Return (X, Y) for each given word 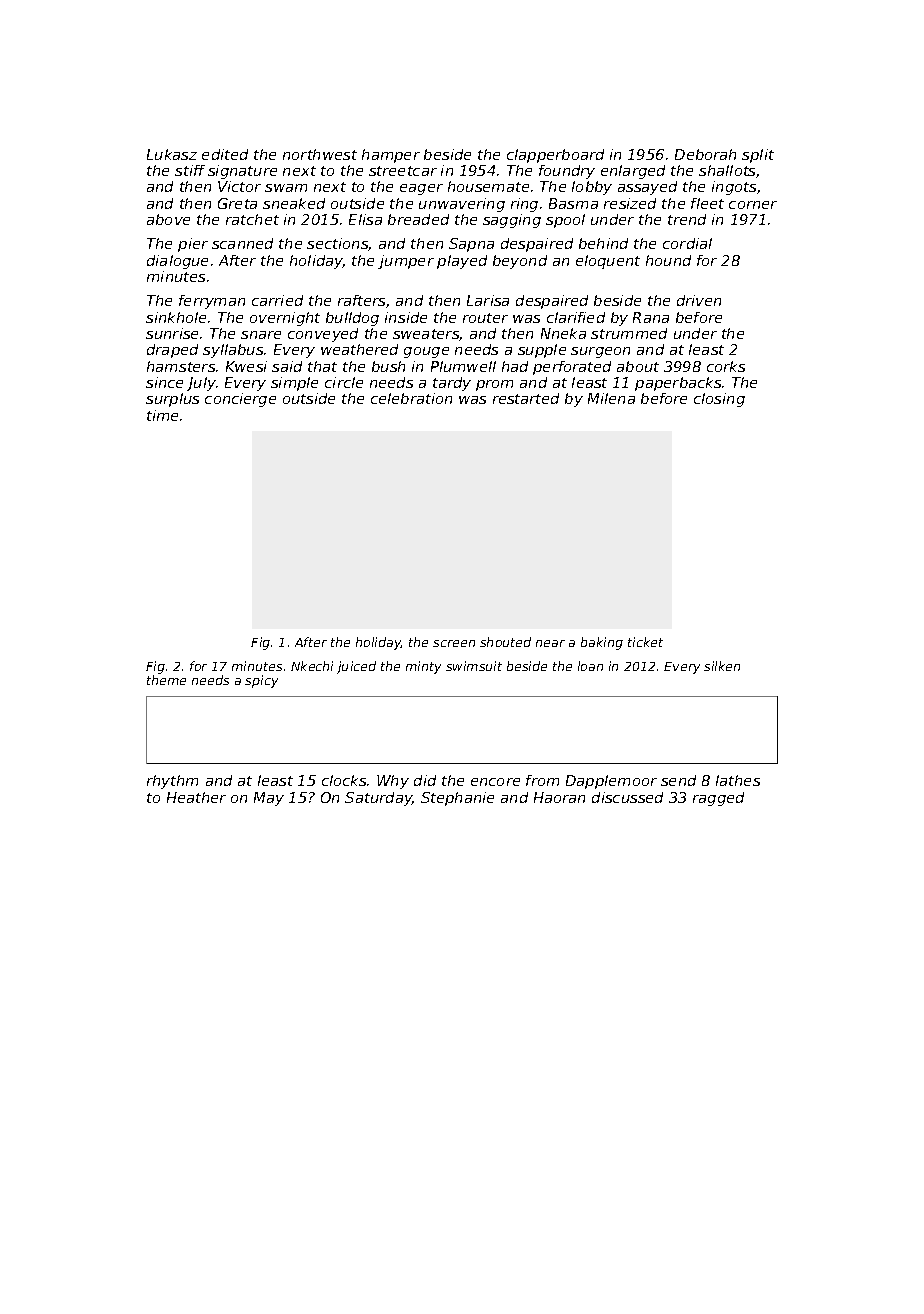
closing (719, 400)
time (162, 415)
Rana (651, 317)
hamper (391, 156)
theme (166, 680)
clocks (344, 780)
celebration (411, 398)
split (758, 156)
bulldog (352, 319)
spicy (261, 681)
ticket (645, 642)
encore (495, 782)
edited (225, 154)
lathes (738, 780)
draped (172, 351)
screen (454, 643)
